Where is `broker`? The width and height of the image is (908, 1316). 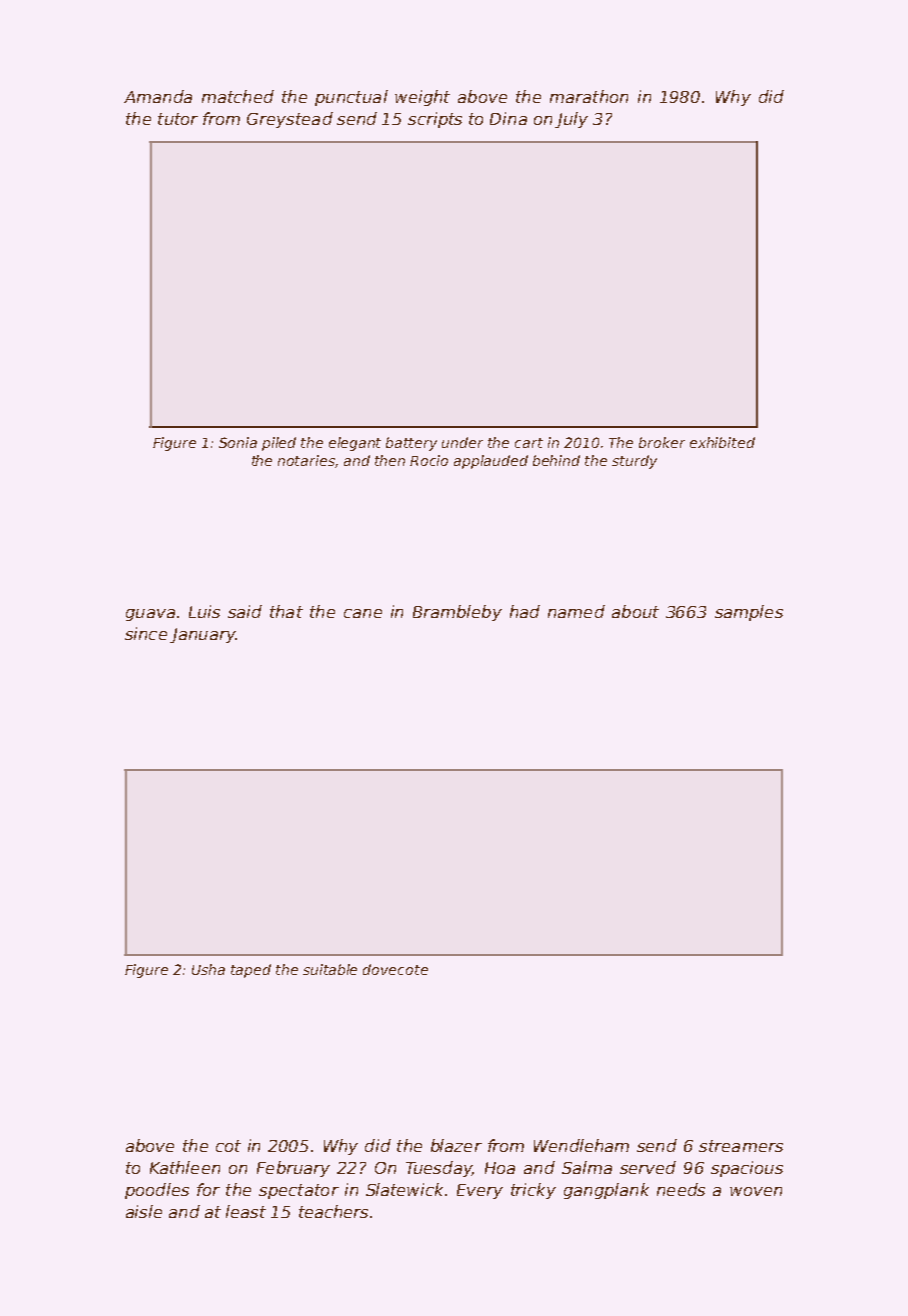 broker is located at coordinates (662, 442).
